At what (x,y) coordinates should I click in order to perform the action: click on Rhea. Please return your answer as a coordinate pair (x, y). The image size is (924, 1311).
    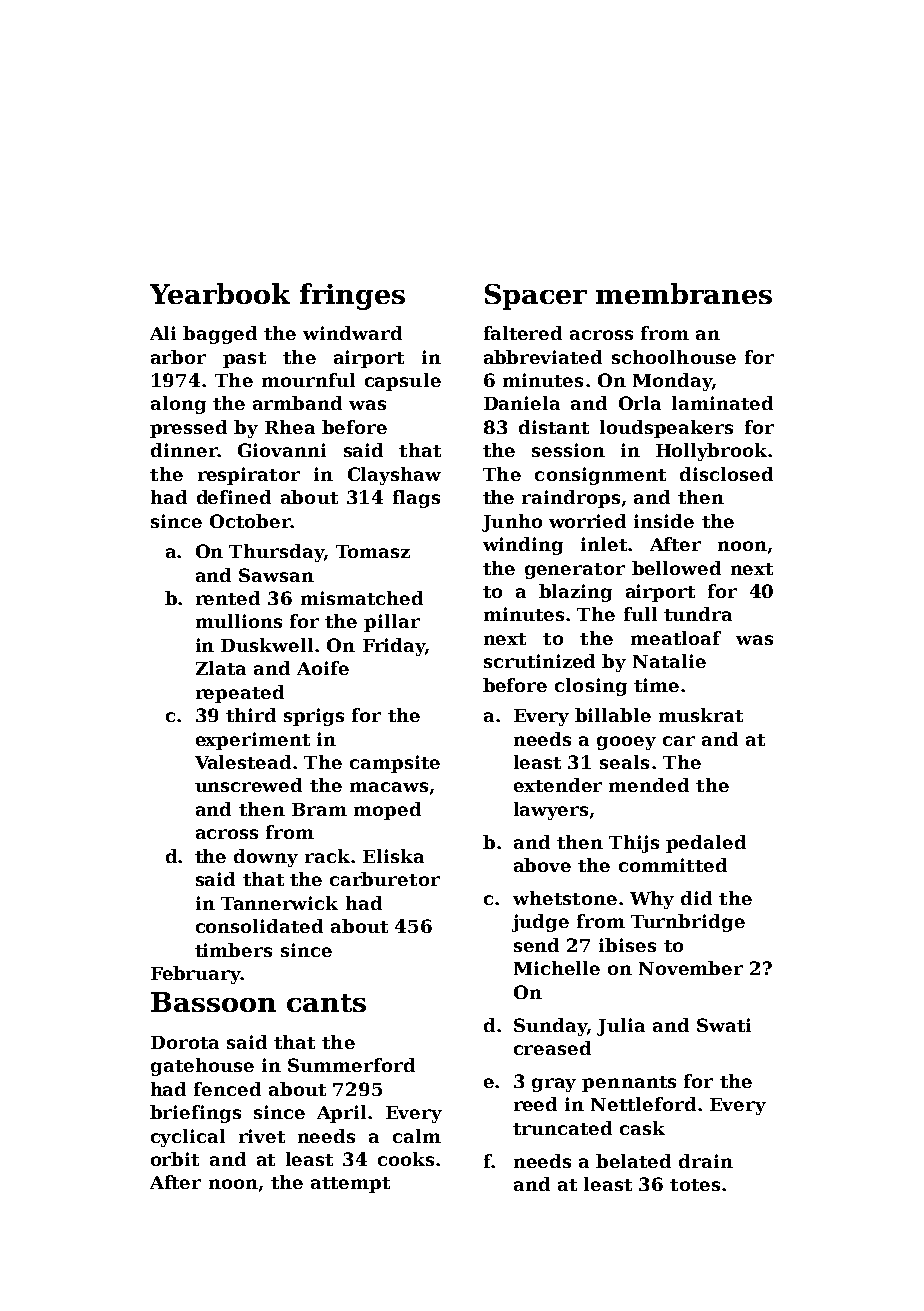
    Looking at the image, I should click on (290, 427).
